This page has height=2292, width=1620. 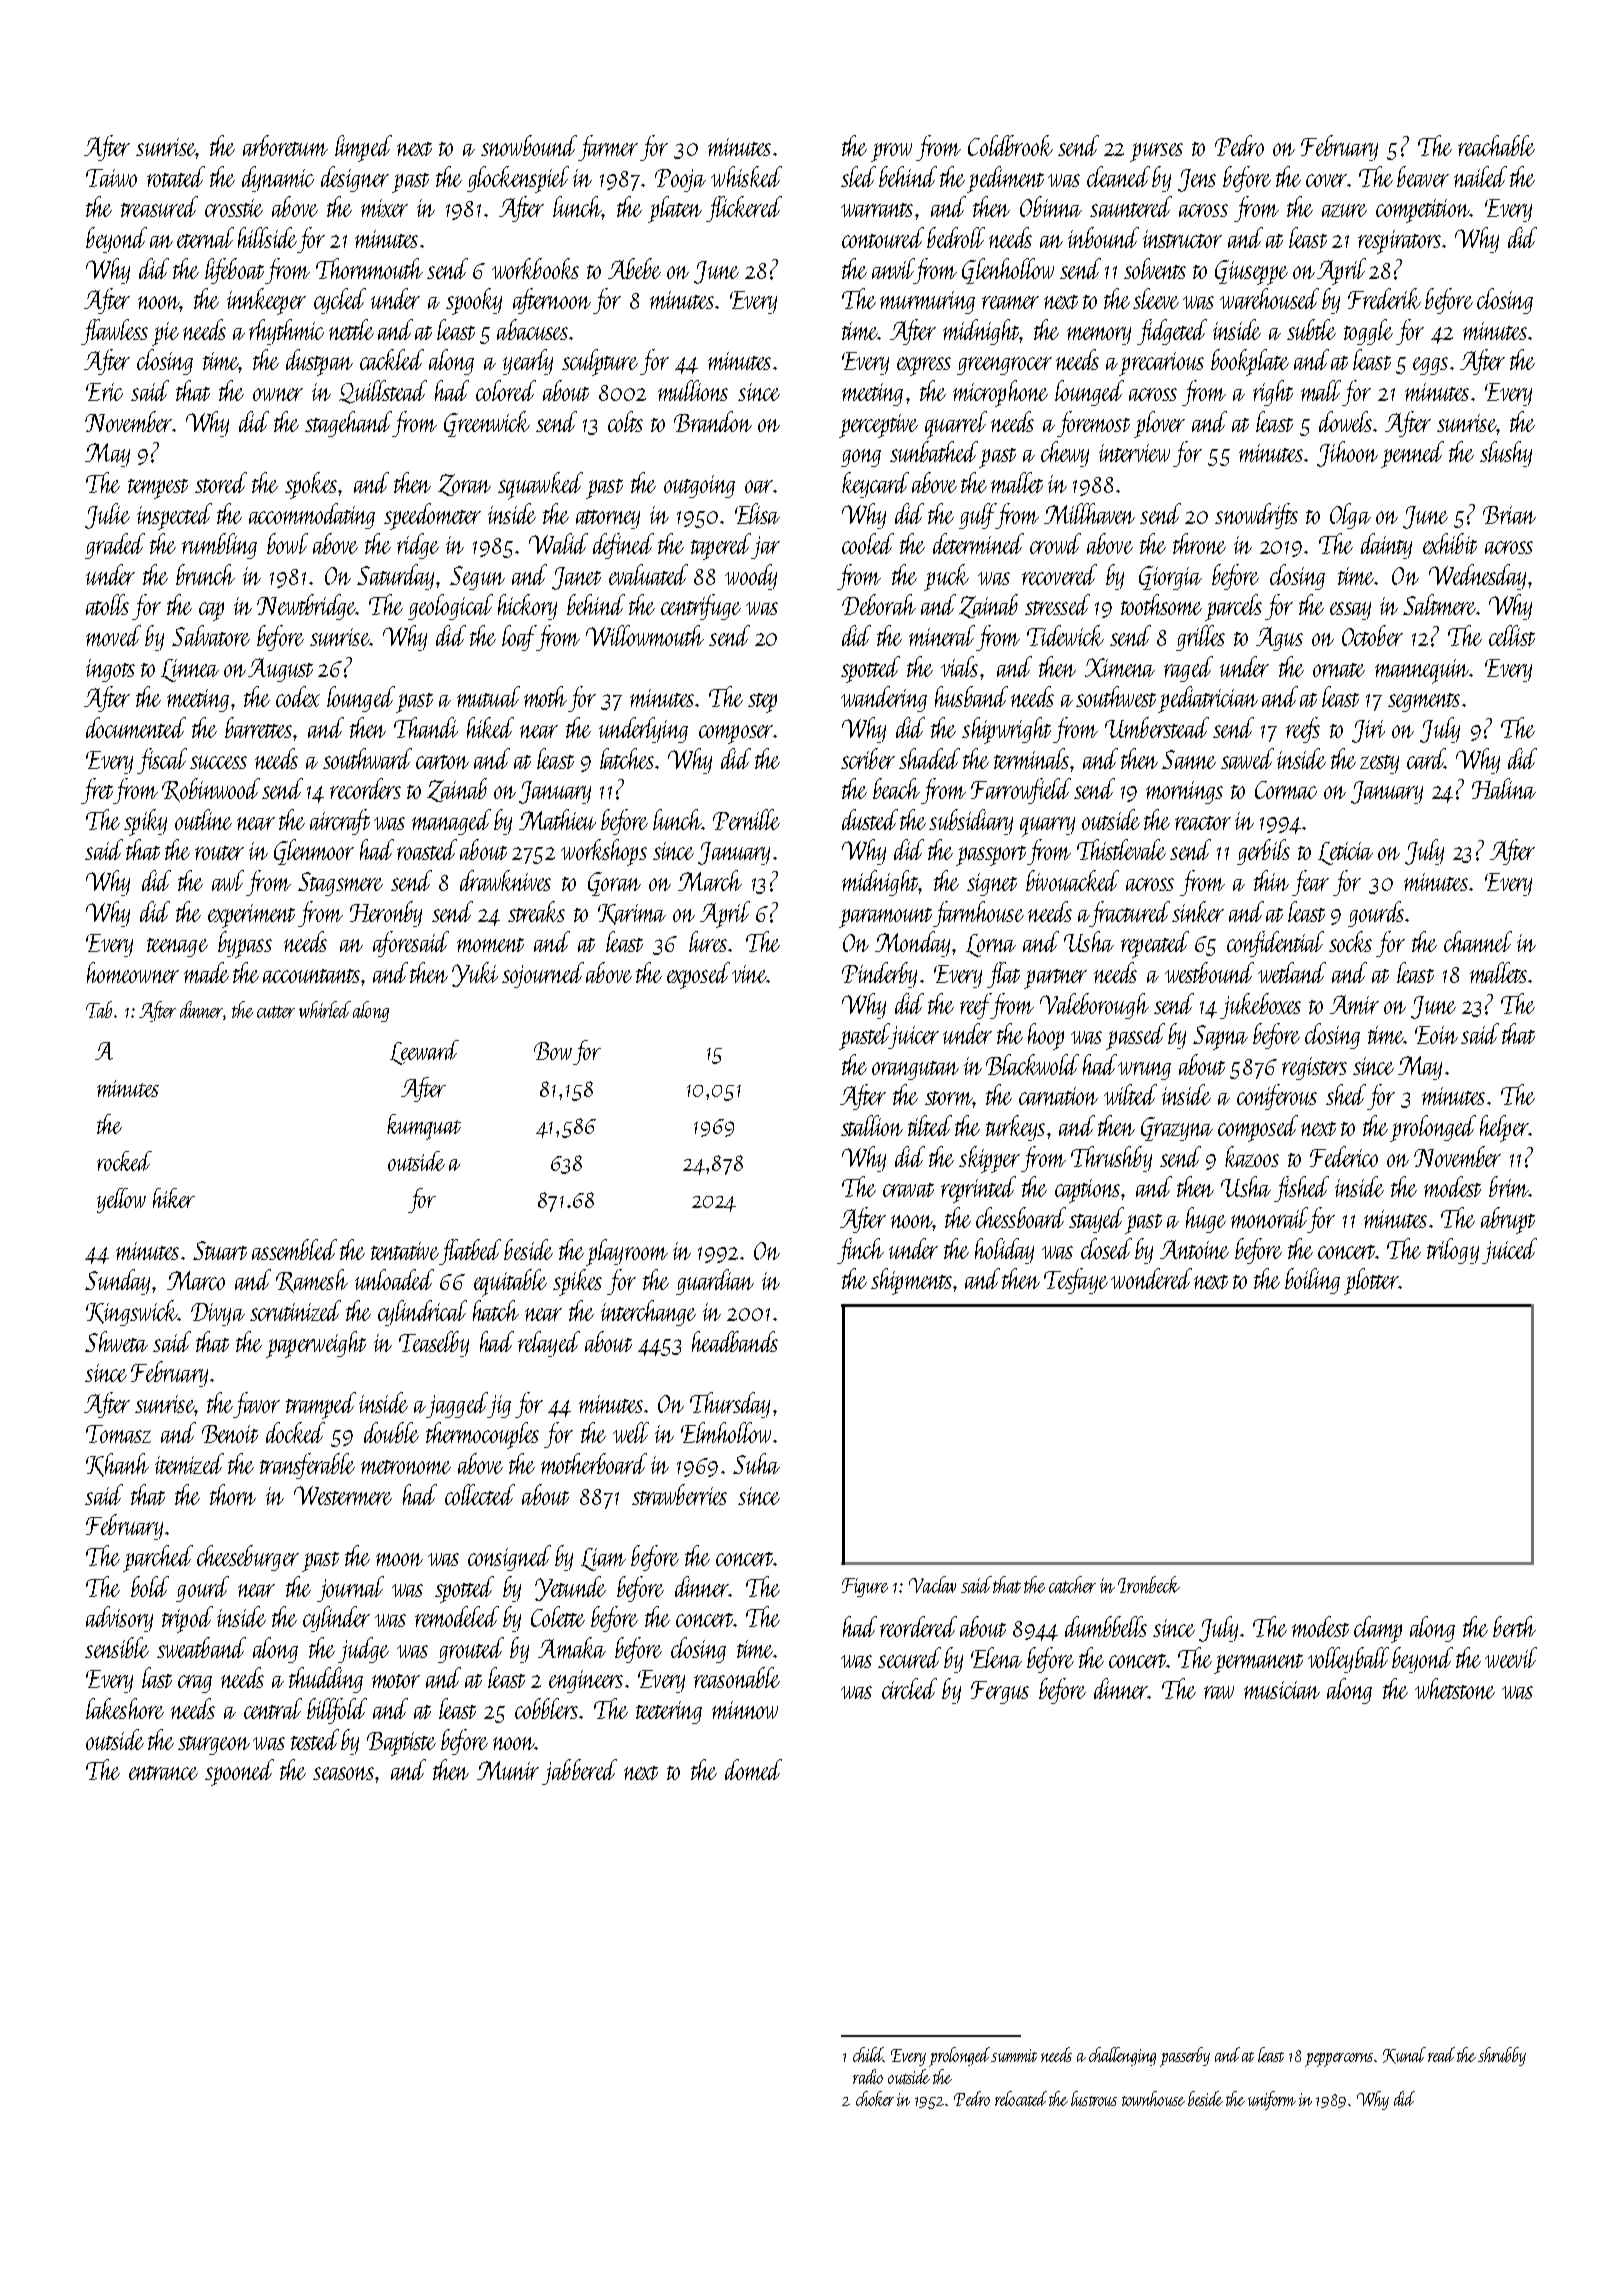 I want to click on paperweight, so click(x=316, y=1344).
